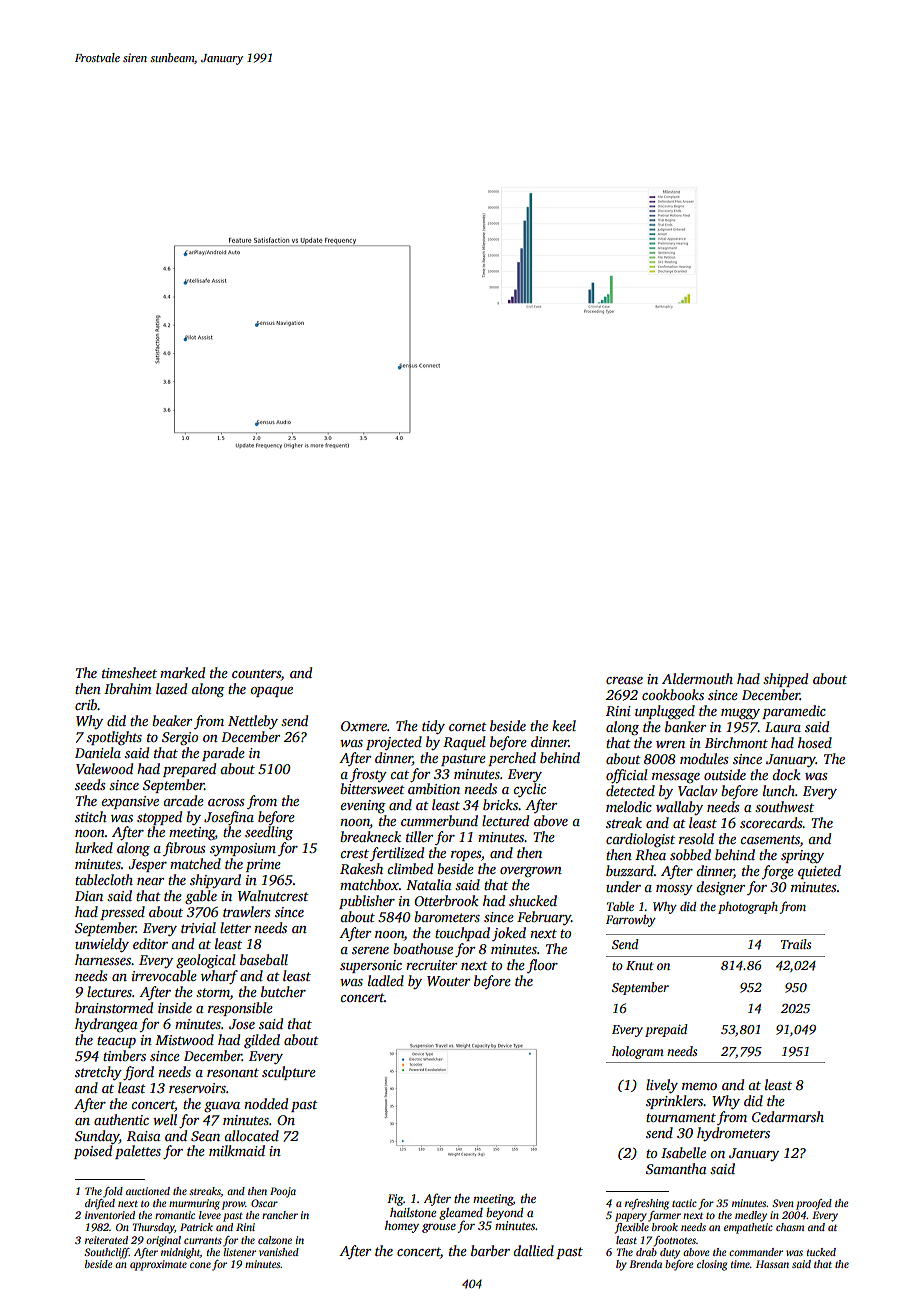 Image resolution: width=924 pixels, height=1308 pixels. What do you see at coordinates (666, 1030) in the screenshot?
I see `prepaid` at bounding box center [666, 1030].
